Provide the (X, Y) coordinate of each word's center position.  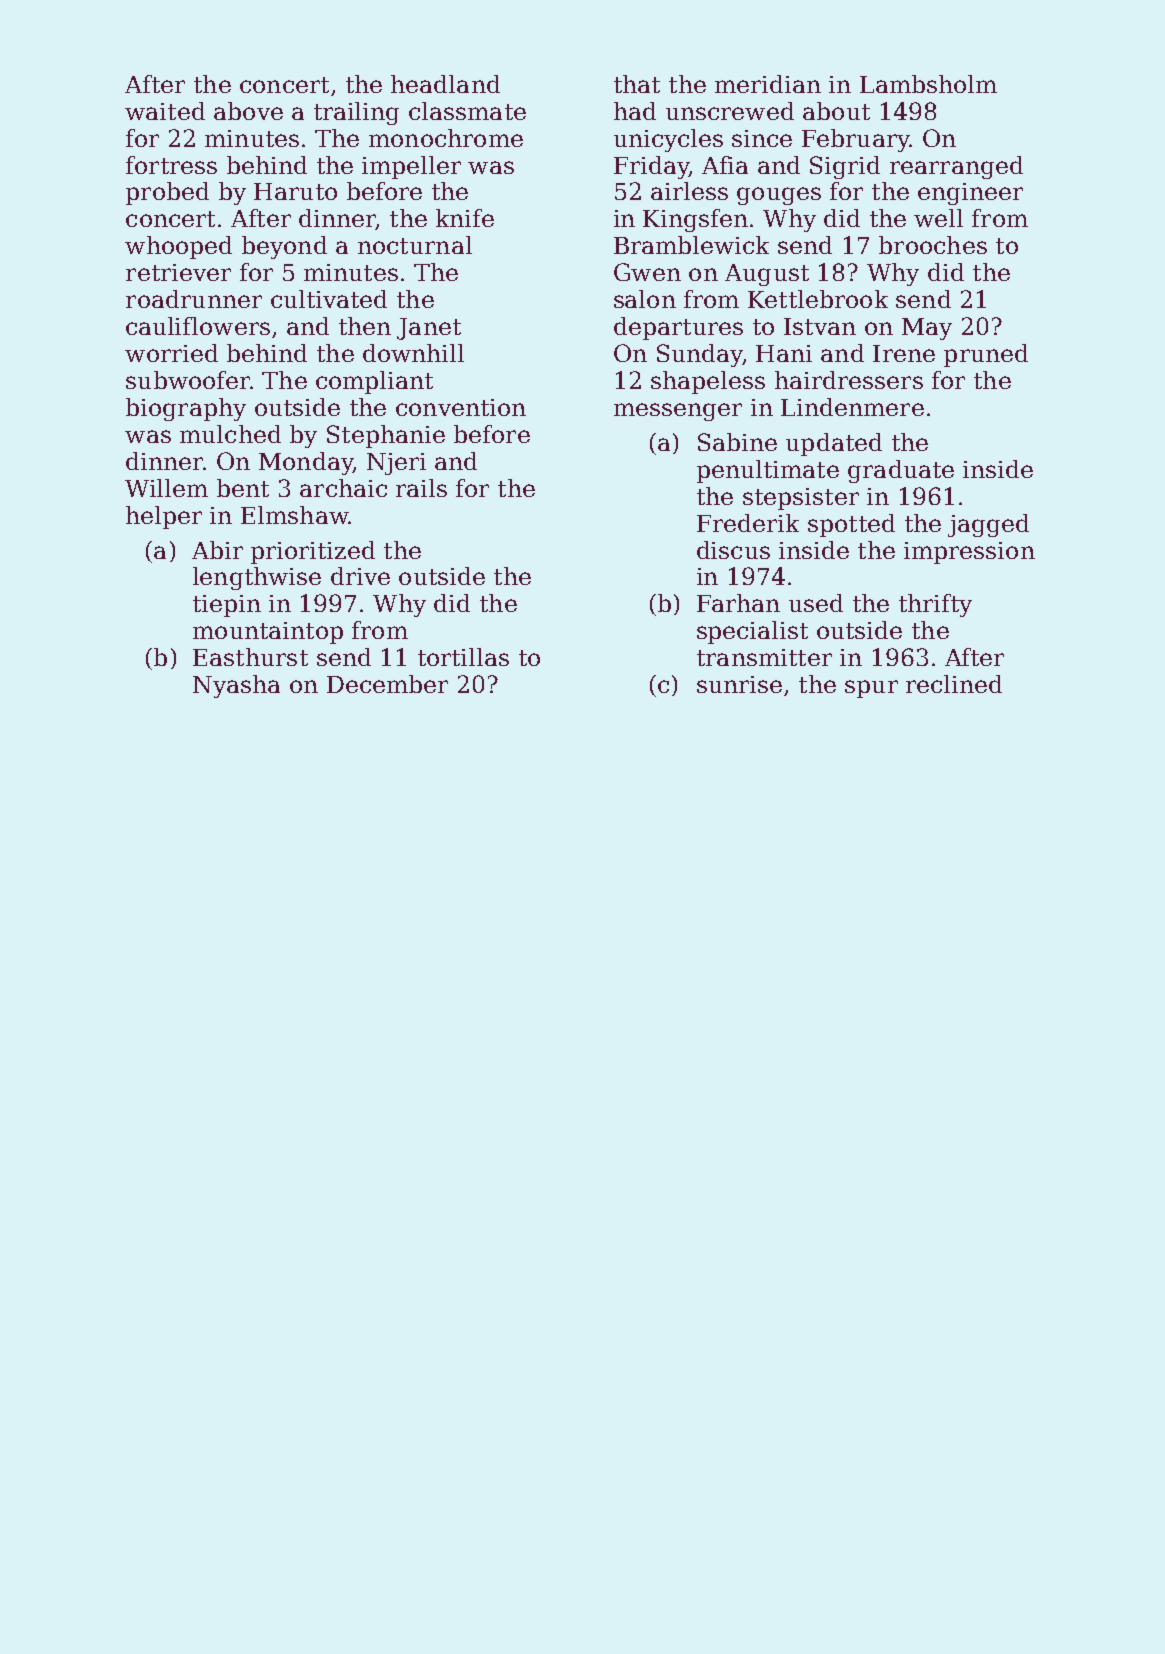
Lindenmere (852, 407)
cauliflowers (198, 326)
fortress (171, 165)
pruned (986, 355)
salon (645, 299)
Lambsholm (928, 84)
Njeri (396, 464)
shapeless (708, 382)
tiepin (227, 606)
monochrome (446, 138)
